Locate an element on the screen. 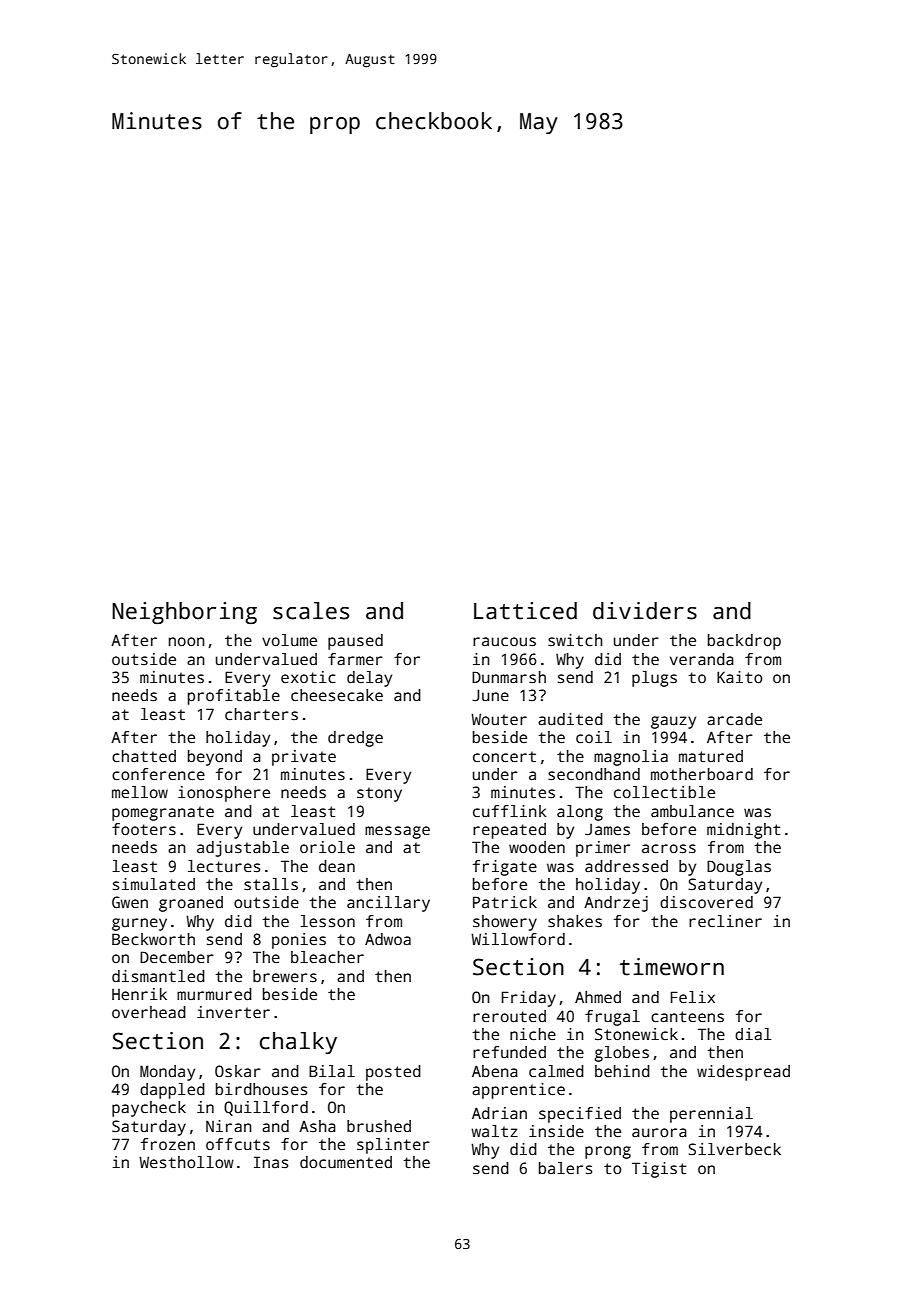 The image size is (908, 1316). profitable is located at coordinates (234, 697).
